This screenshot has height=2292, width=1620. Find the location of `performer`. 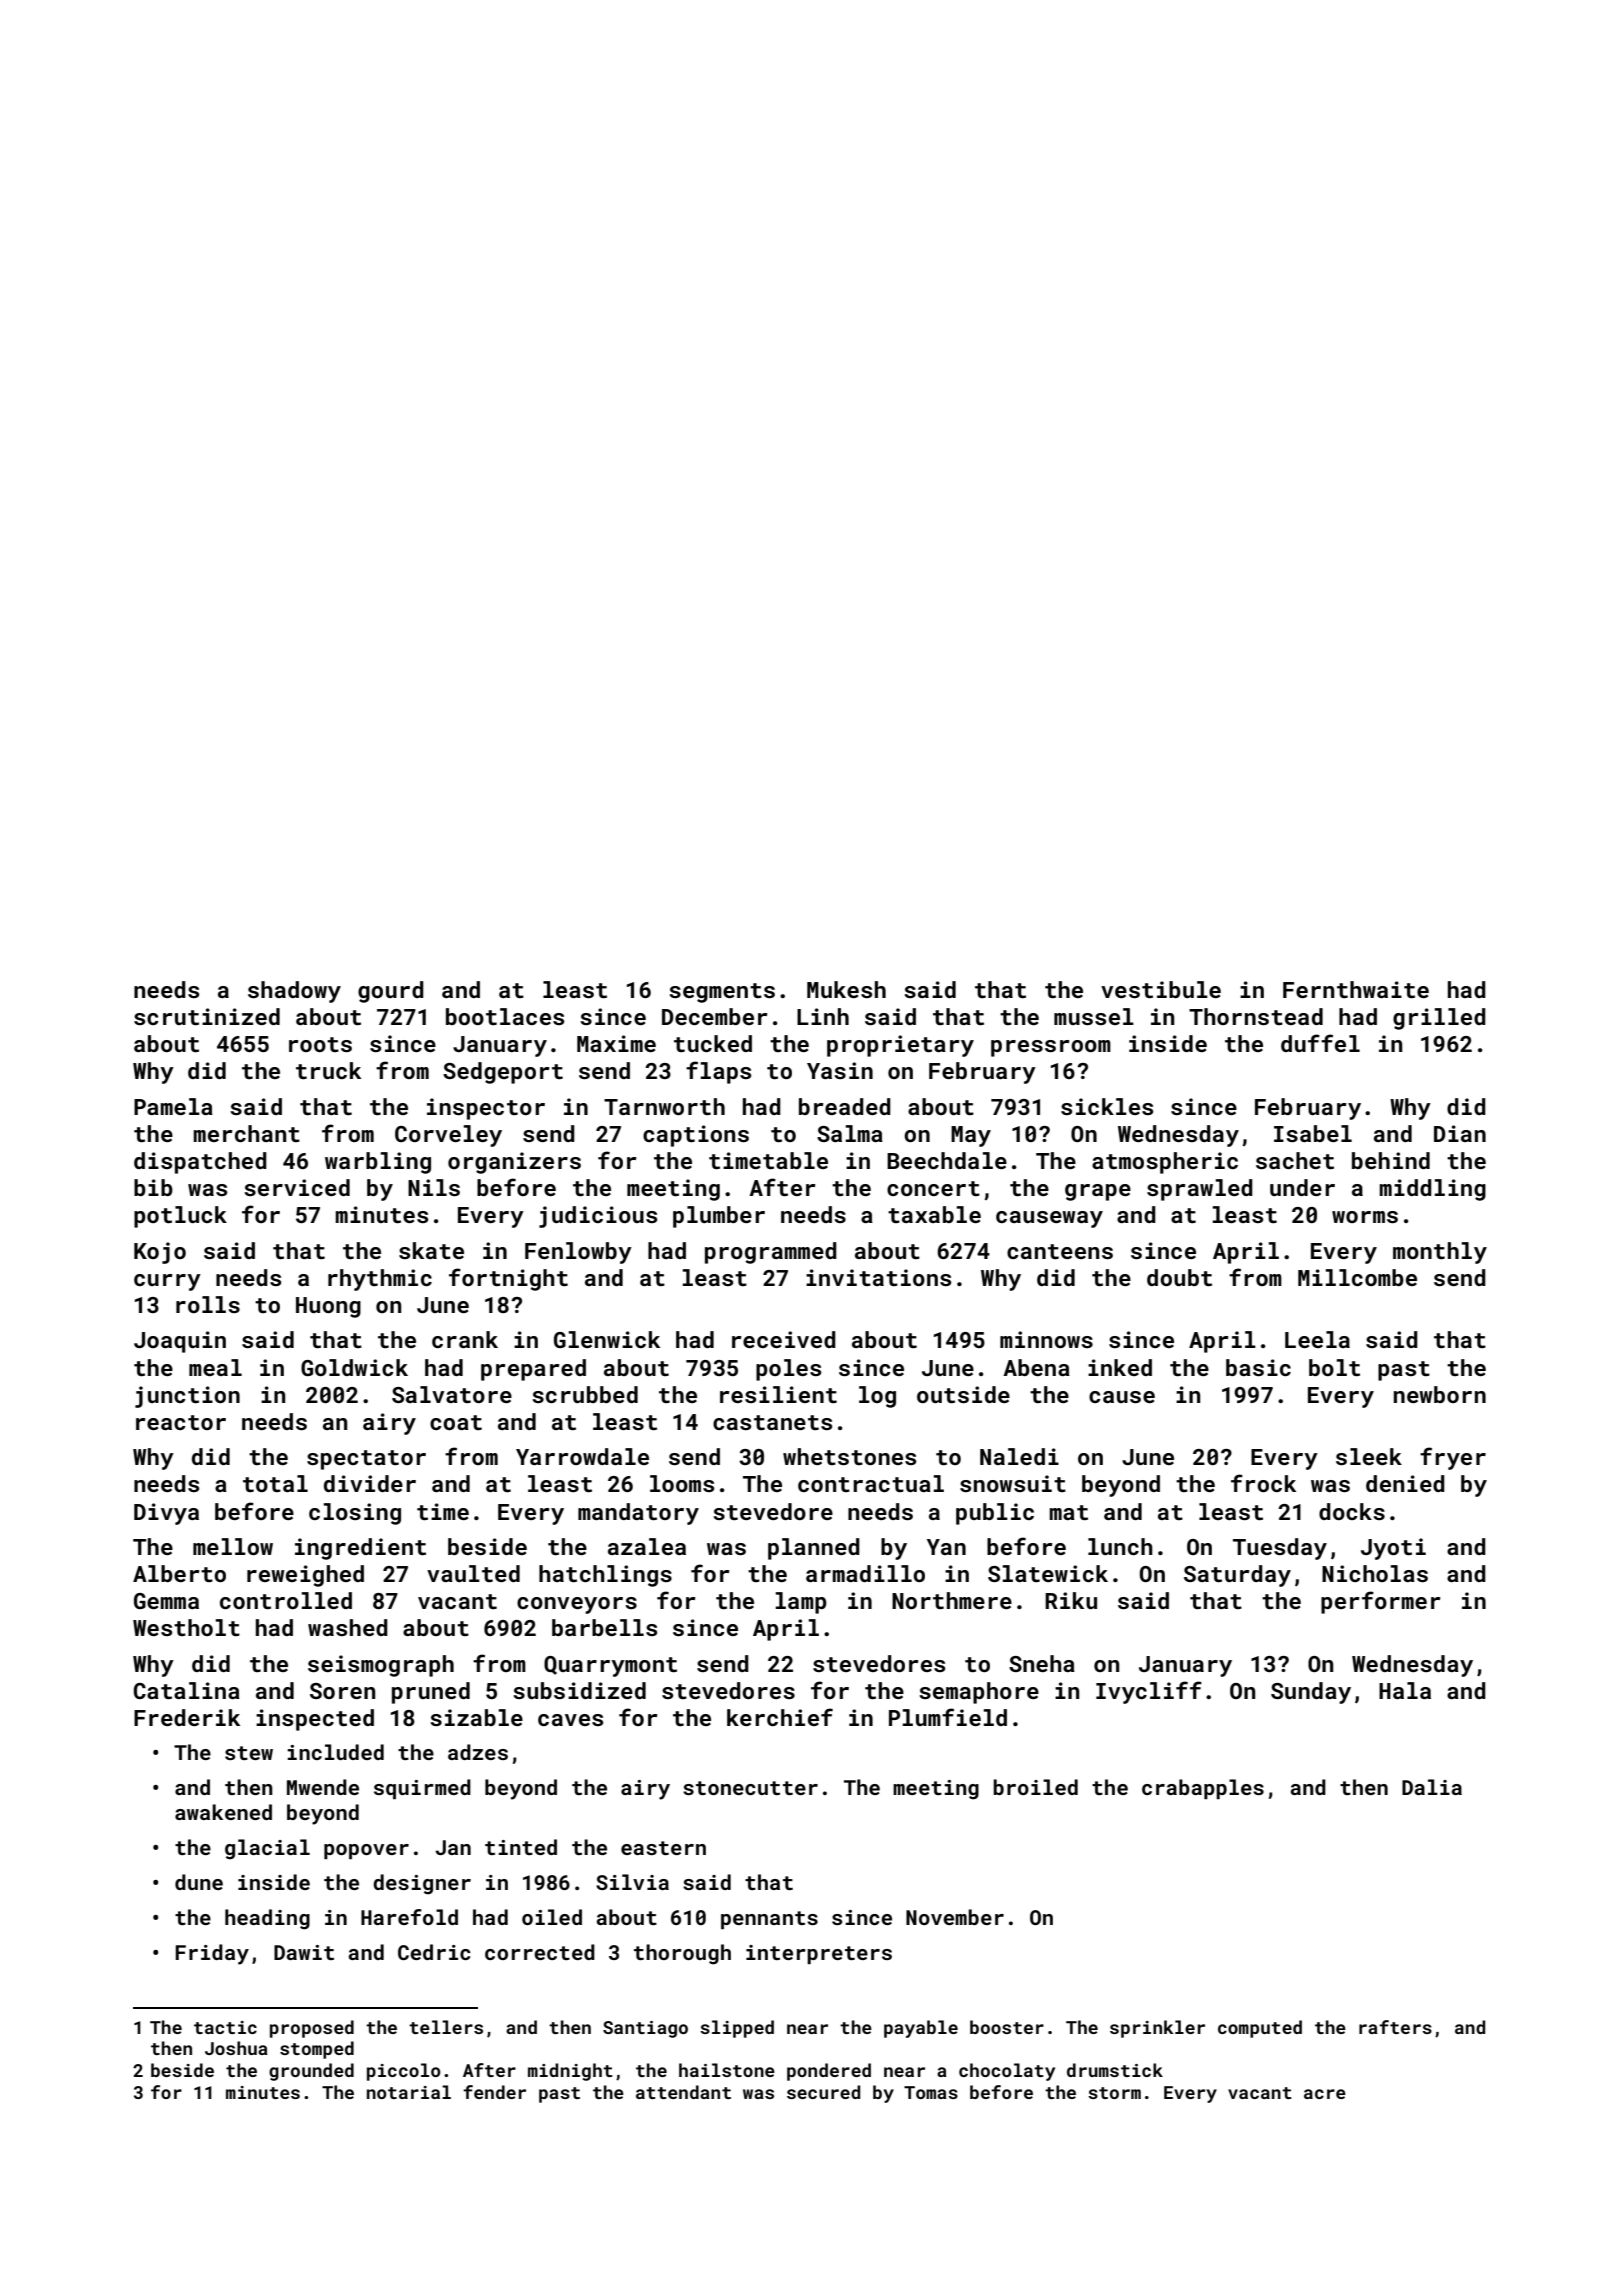

performer is located at coordinates (1381, 1602).
